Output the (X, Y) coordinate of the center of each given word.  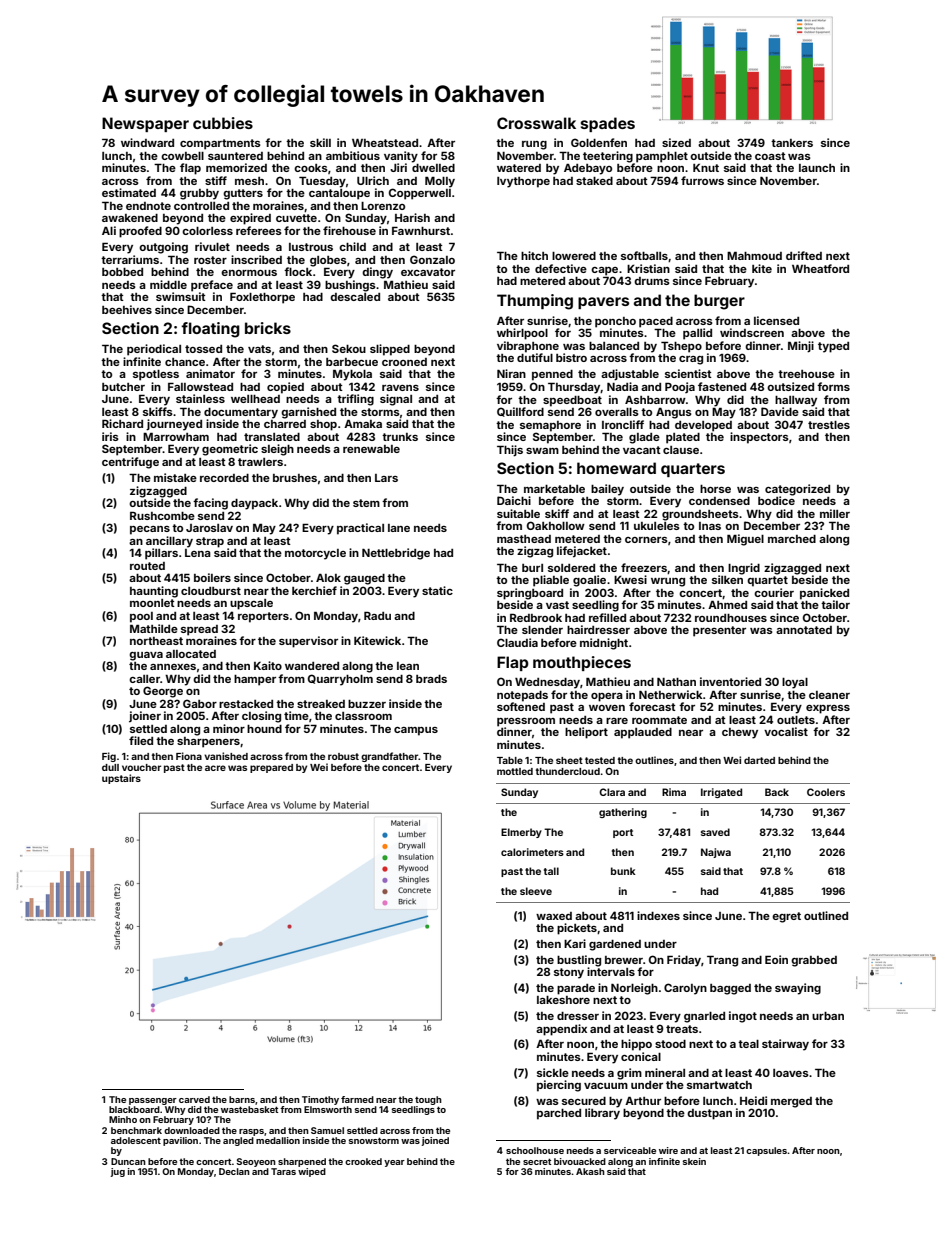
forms (833, 386)
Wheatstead (385, 143)
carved (194, 1099)
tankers (792, 143)
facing (210, 504)
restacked (246, 704)
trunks (400, 437)
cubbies (223, 123)
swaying (798, 989)
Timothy (320, 1100)
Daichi (514, 500)
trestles (829, 425)
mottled (515, 771)
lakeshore (563, 1000)
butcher (123, 387)
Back (777, 792)
